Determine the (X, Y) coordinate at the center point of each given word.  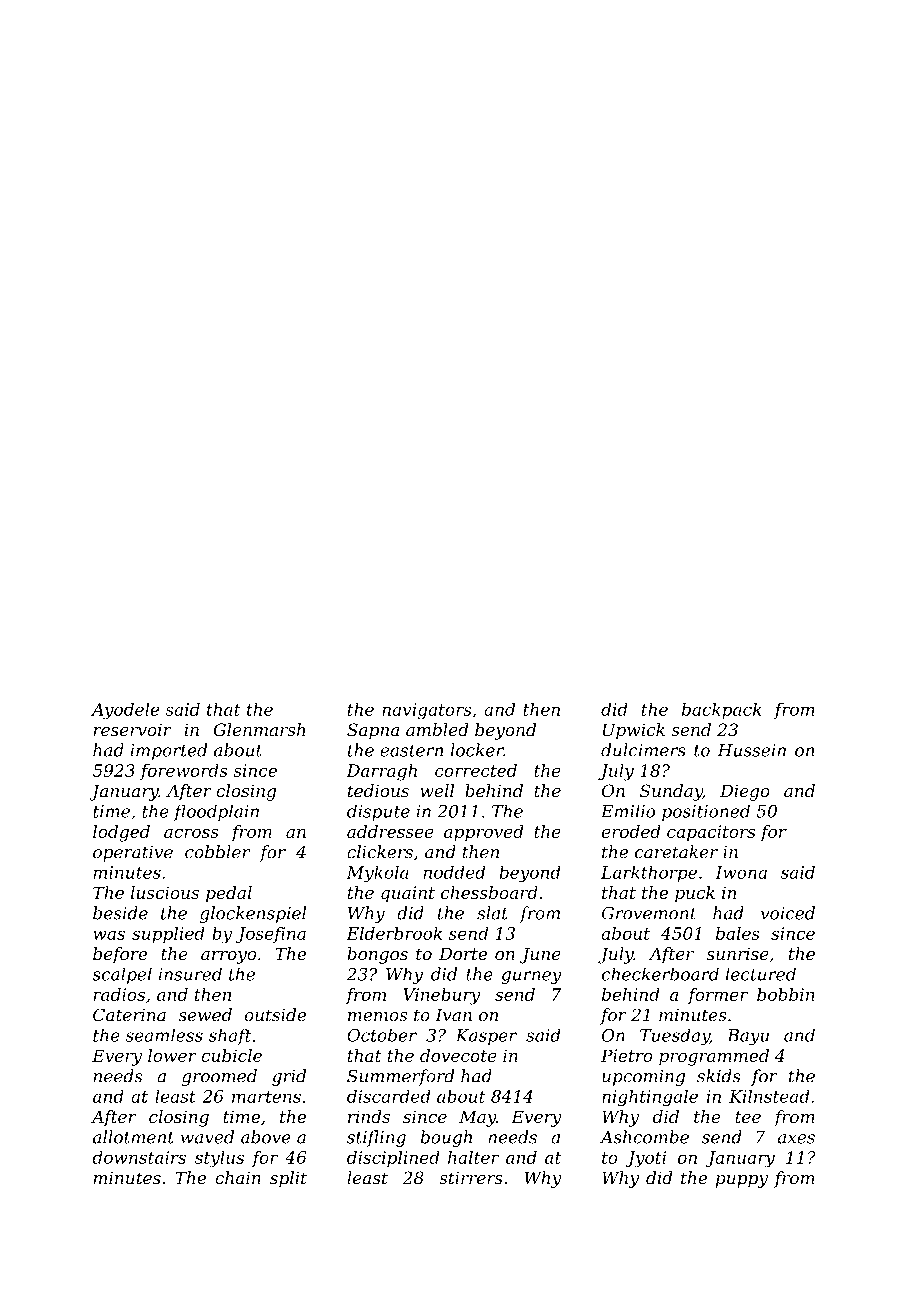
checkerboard (660, 974)
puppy (742, 1181)
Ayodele (125, 711)
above (266, 1137)
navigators (426, 711)
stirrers (471, 1178)
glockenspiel (253, 914)
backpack (721, 710)
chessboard (489, 892)
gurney (531, 977)
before (120, 955)
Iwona (741, 872)
